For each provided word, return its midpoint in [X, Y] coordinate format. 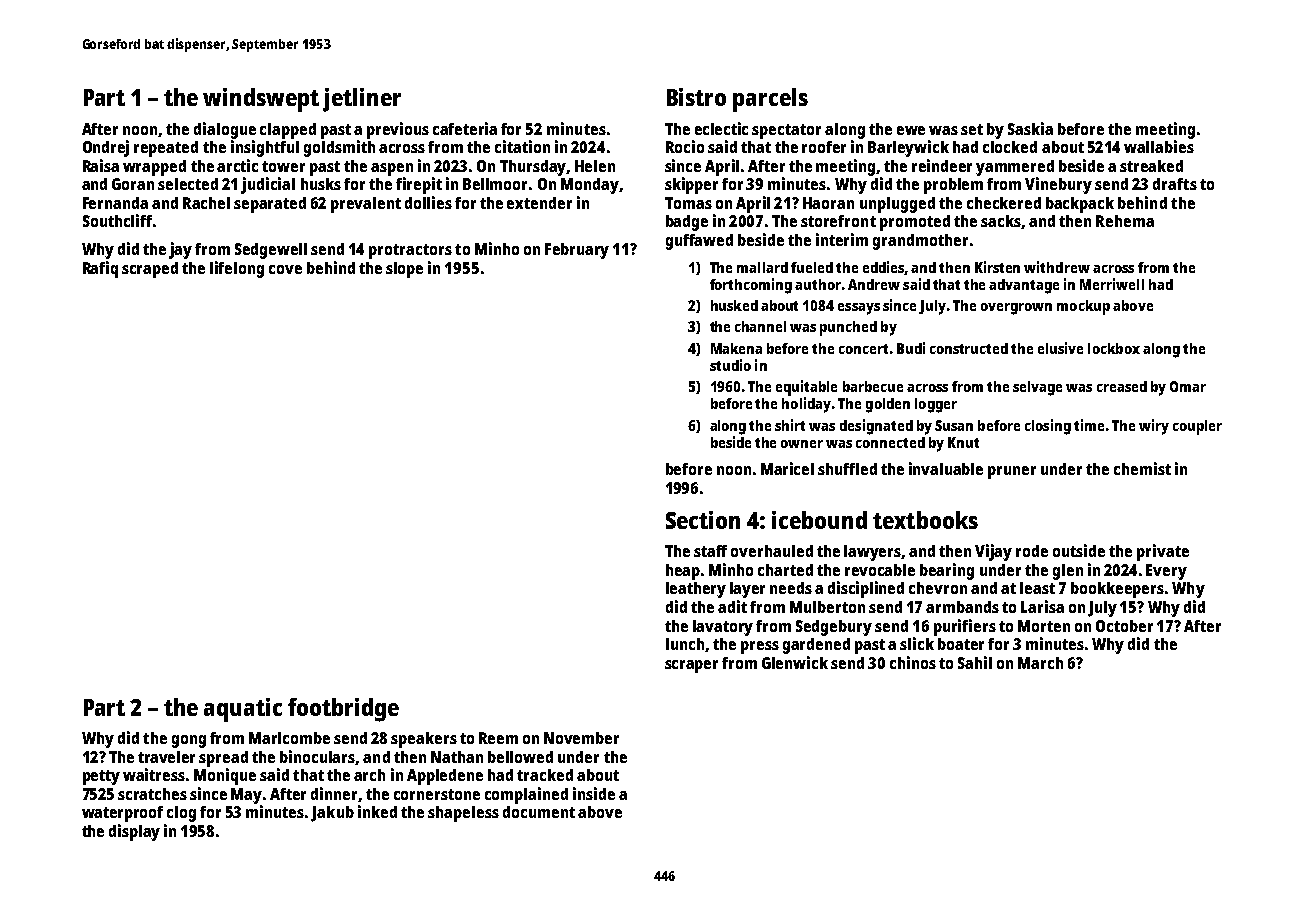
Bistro [696, 97]
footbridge [343, 710]
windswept [261, 100]
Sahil [975, 662]
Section [703, 520]
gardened [816, 646]
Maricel [787, 468]
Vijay [993, 552]
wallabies [1159, 146]
